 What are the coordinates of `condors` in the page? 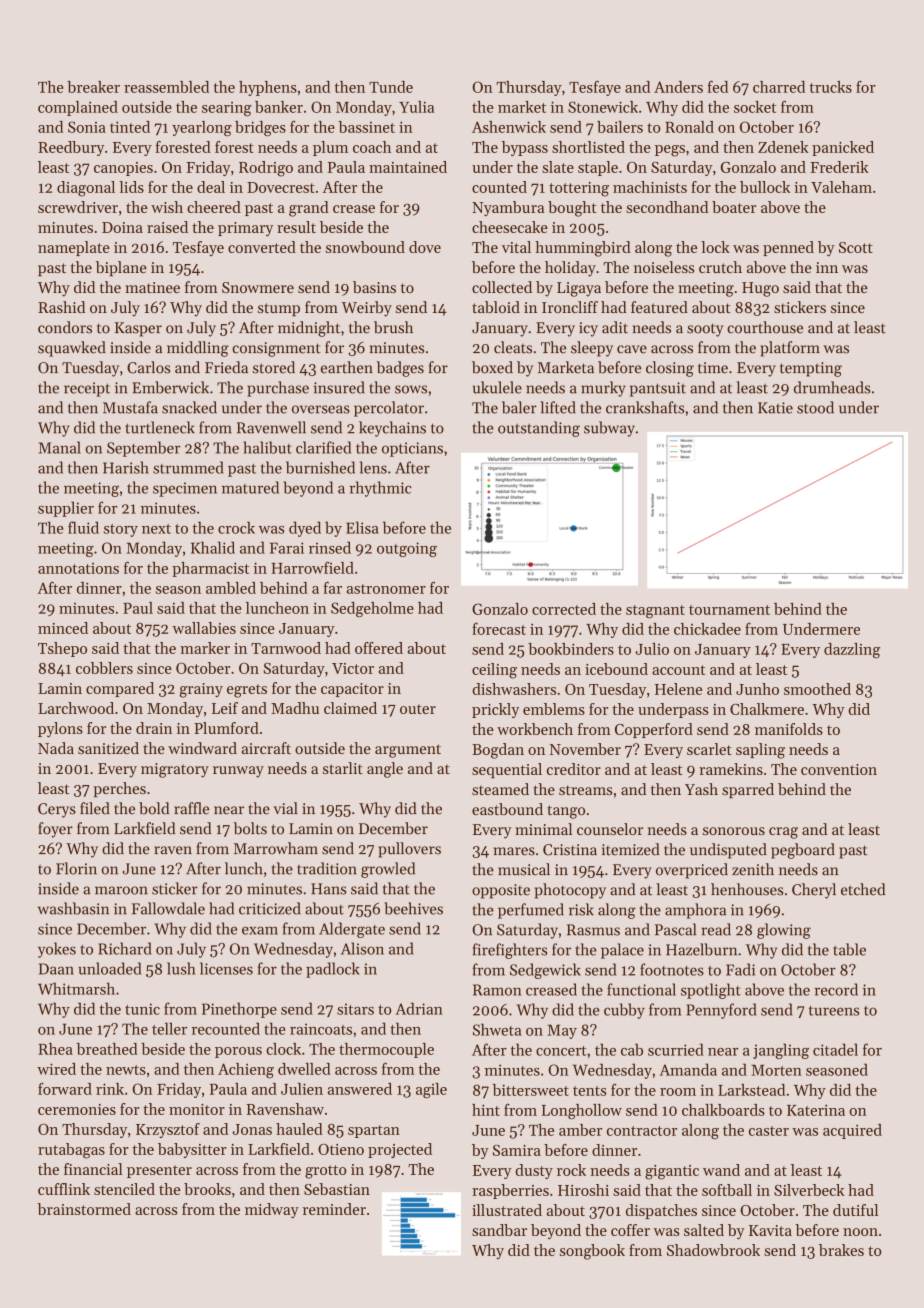 It's located at (65, 327).
